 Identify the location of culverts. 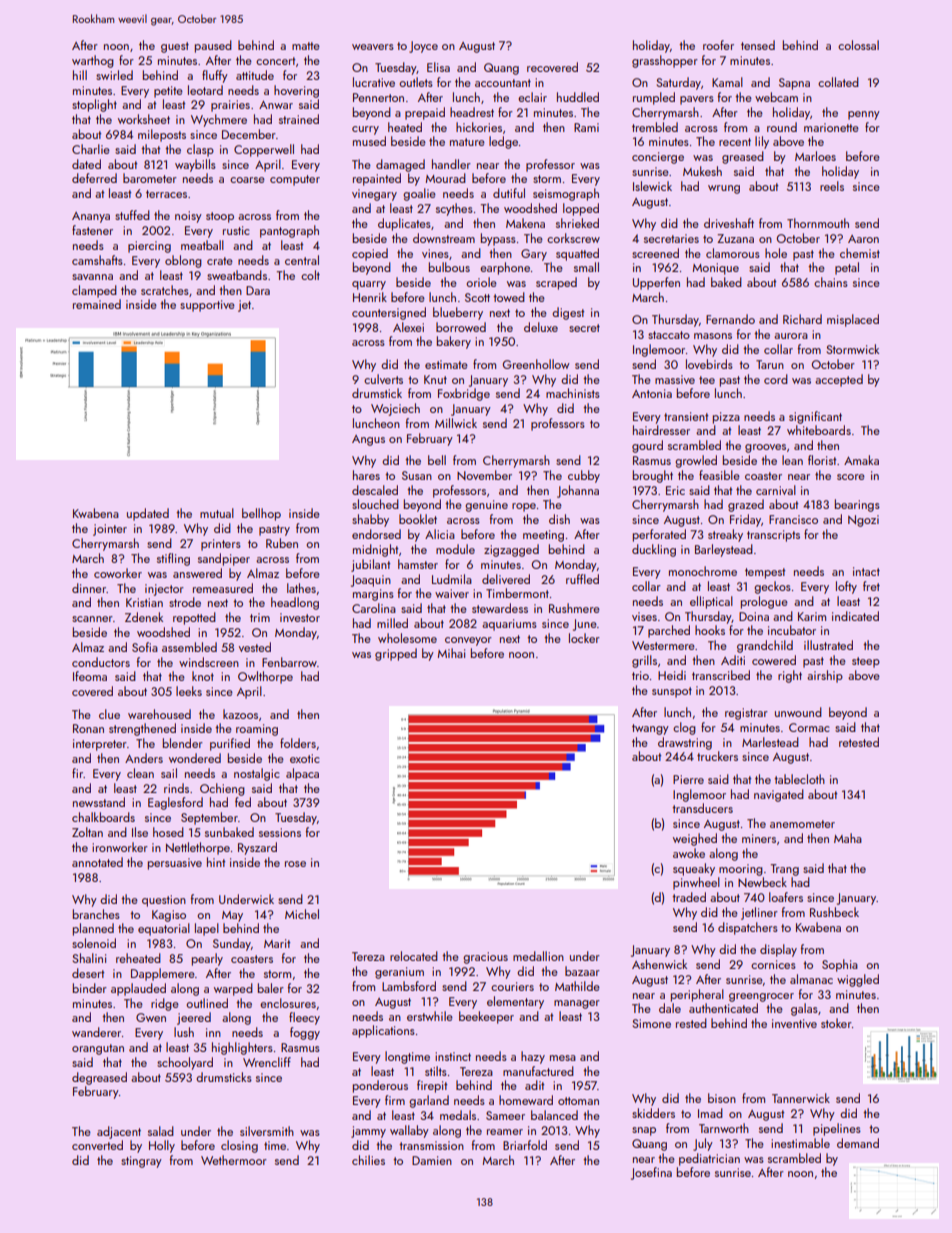
(383, 379).
